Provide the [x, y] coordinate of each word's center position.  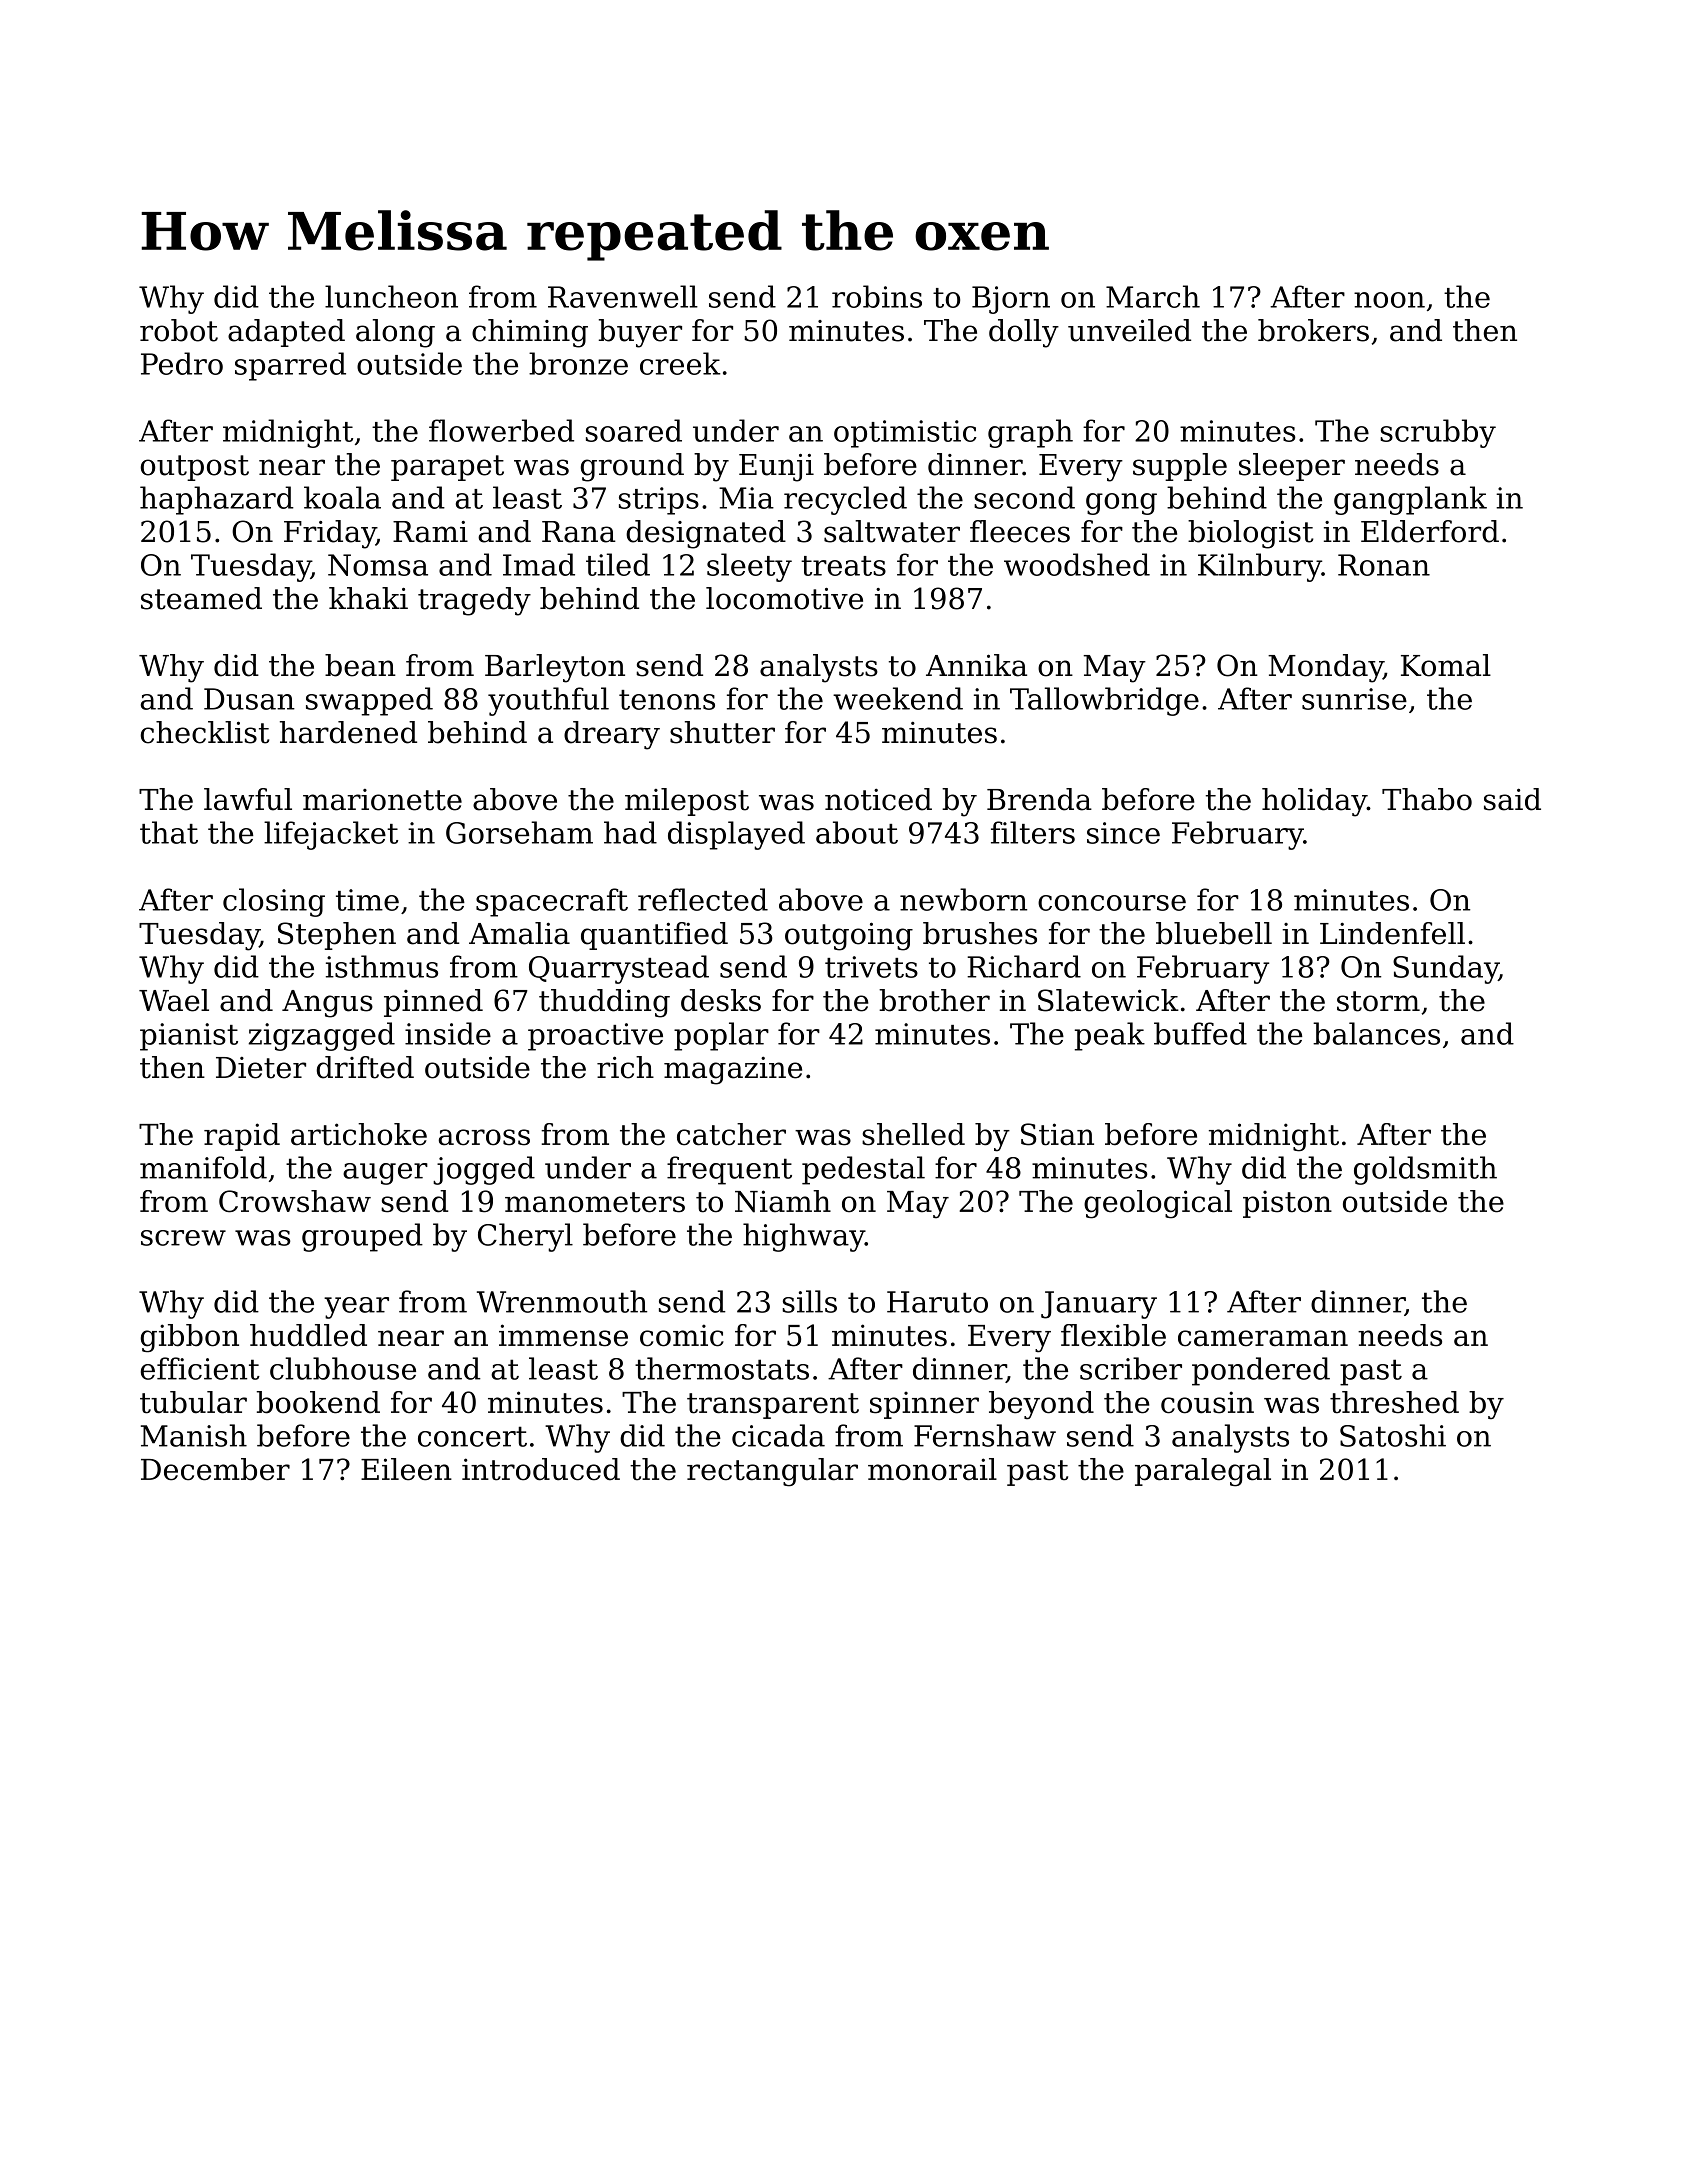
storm [1378, 1001]
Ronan [1384, 565]
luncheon [391, 296]
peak [1110, 1036]
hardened [348, 732]
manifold [203, 1167]
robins [877, 296]
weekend [898, 698]
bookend [318, 1402]
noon [1389, 300]
